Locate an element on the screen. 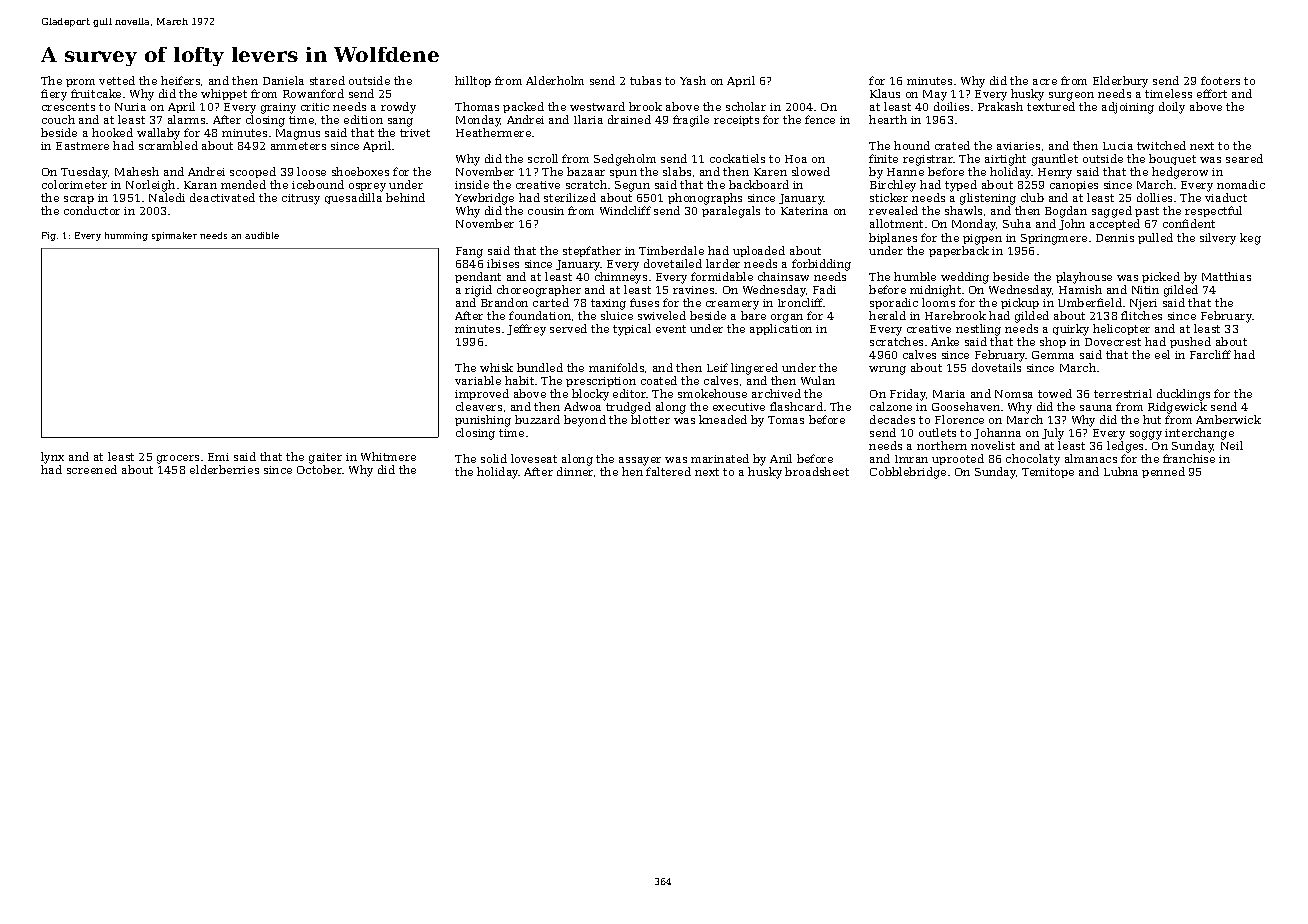 The width and height of the screenshot is (1308, 924). ledges is located at coordinates (1125, 447).
